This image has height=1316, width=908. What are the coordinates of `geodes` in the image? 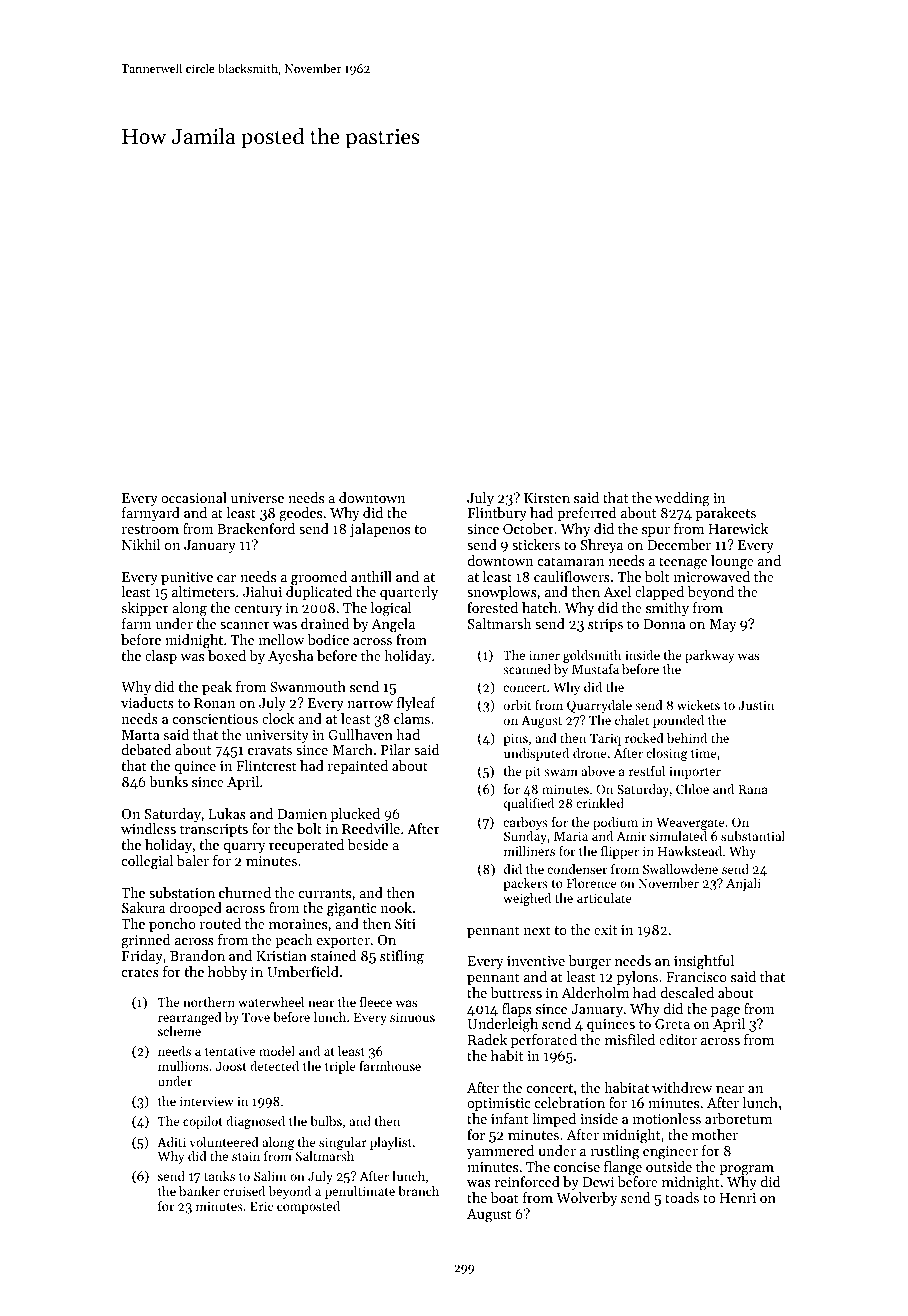 It's located at (300, 514).
